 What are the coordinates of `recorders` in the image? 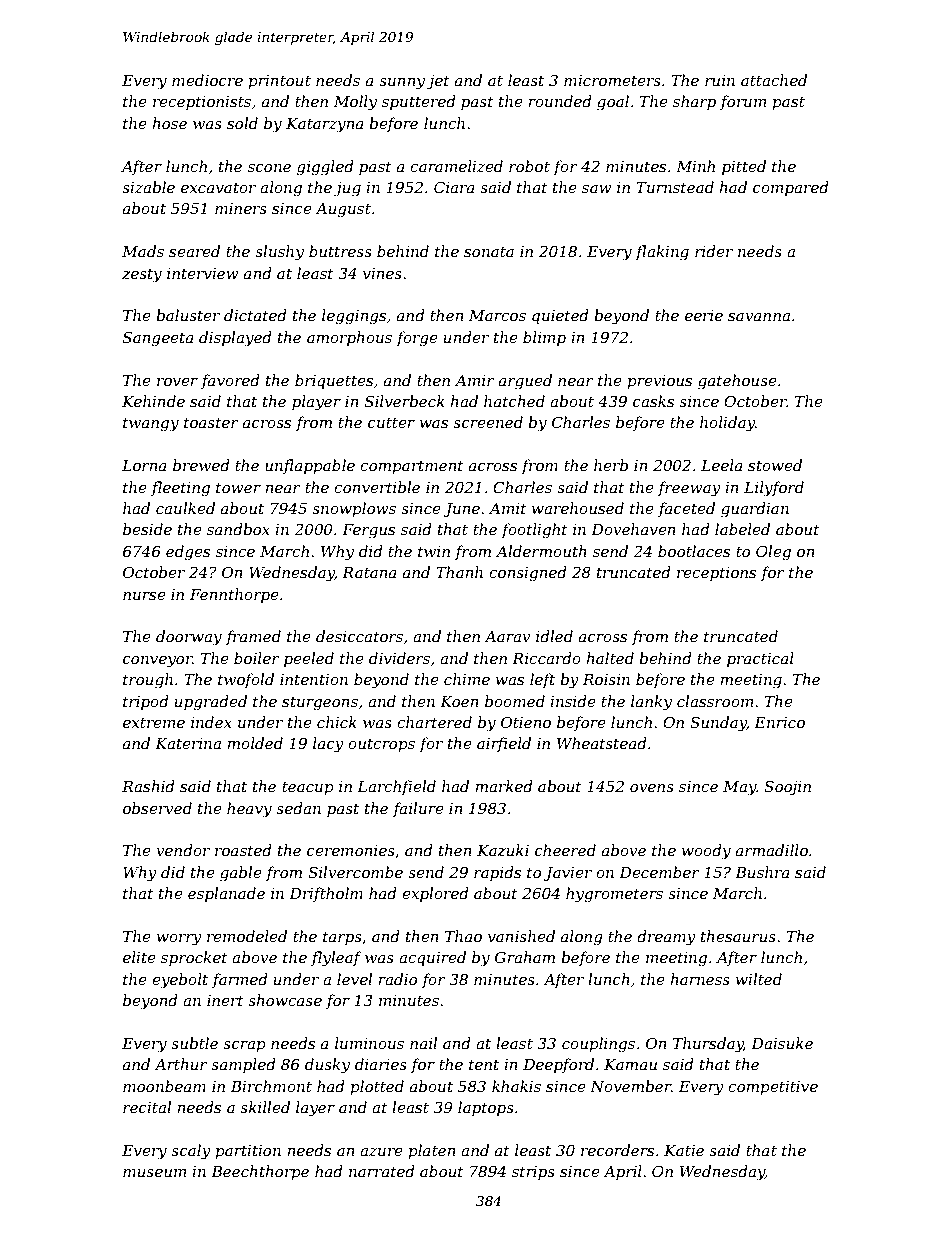 It's located at (617, 1150).
